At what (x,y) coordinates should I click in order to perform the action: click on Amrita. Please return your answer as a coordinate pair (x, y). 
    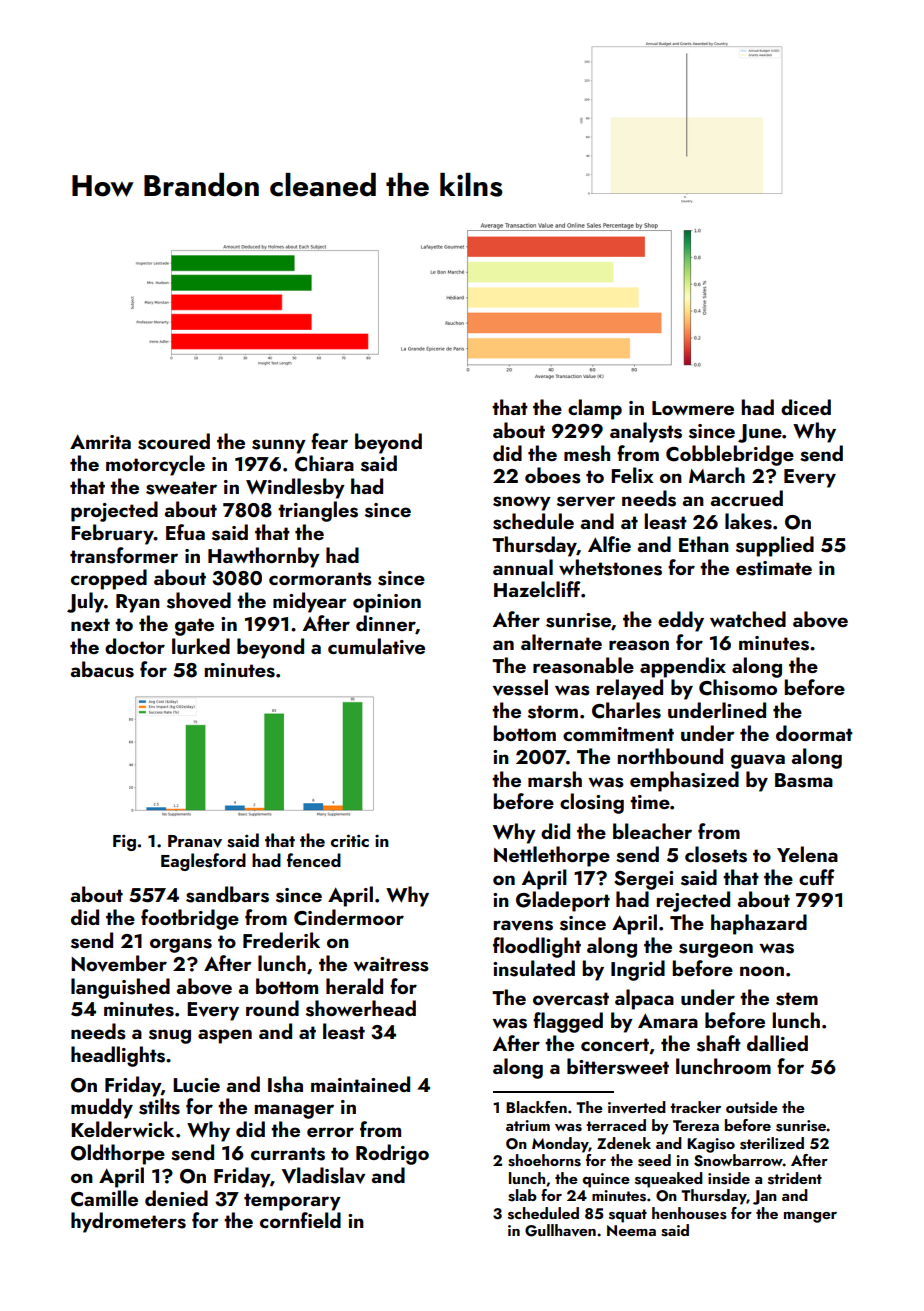
    Looking at the image, I should click on (100, 441).
